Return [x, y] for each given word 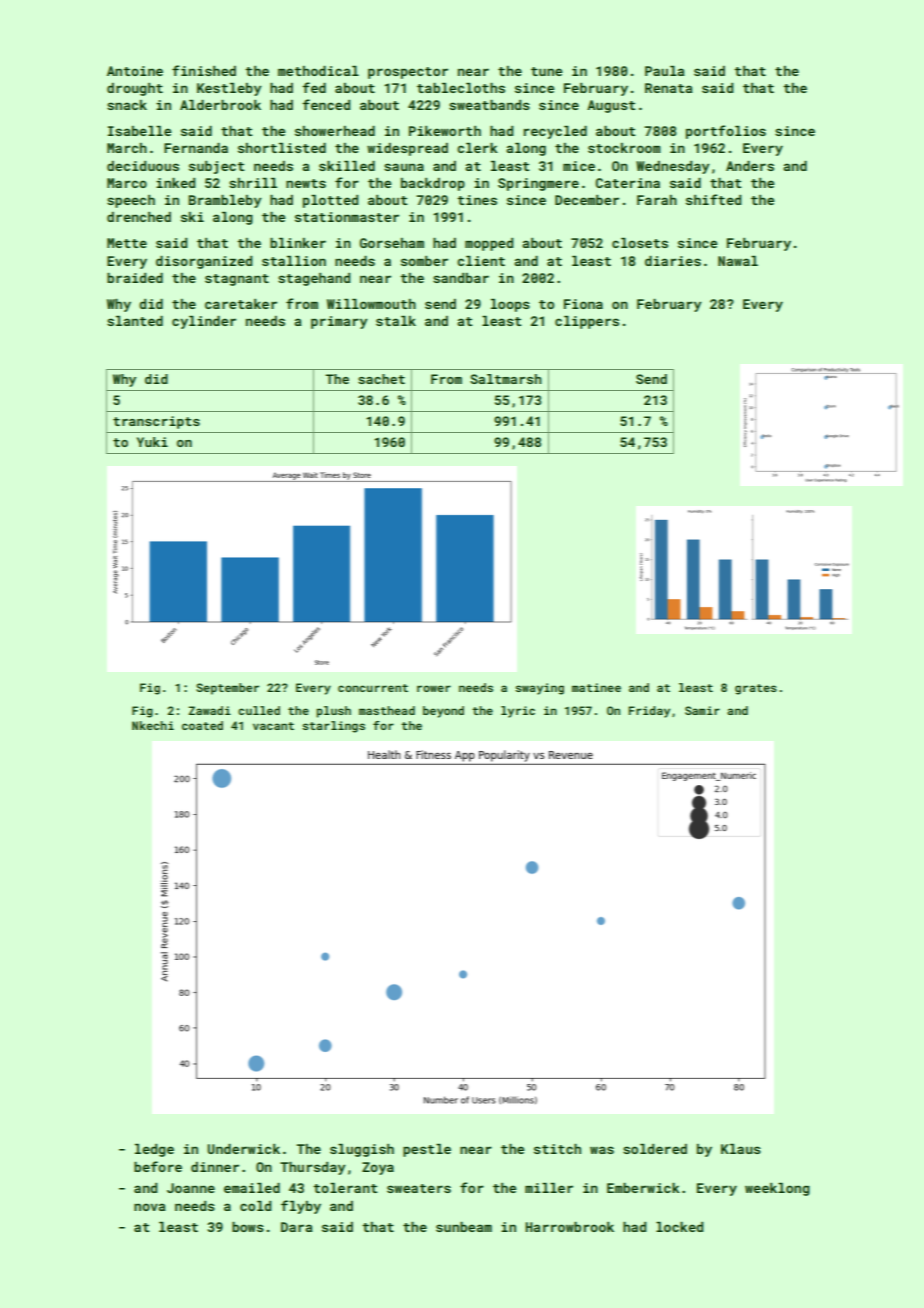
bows [248, 1227]
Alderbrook [220, 105]
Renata [669, 88]
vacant [273, 726]
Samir [702, 710]
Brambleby [225, 201]
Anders [750, 166]
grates [756, 689]
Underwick [243, 1149]
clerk [477, 148]
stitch [557, 1149]
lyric [518, 712]
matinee [596, 687]
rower [434, 688]
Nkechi [153, 725]
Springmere [538, 184]
